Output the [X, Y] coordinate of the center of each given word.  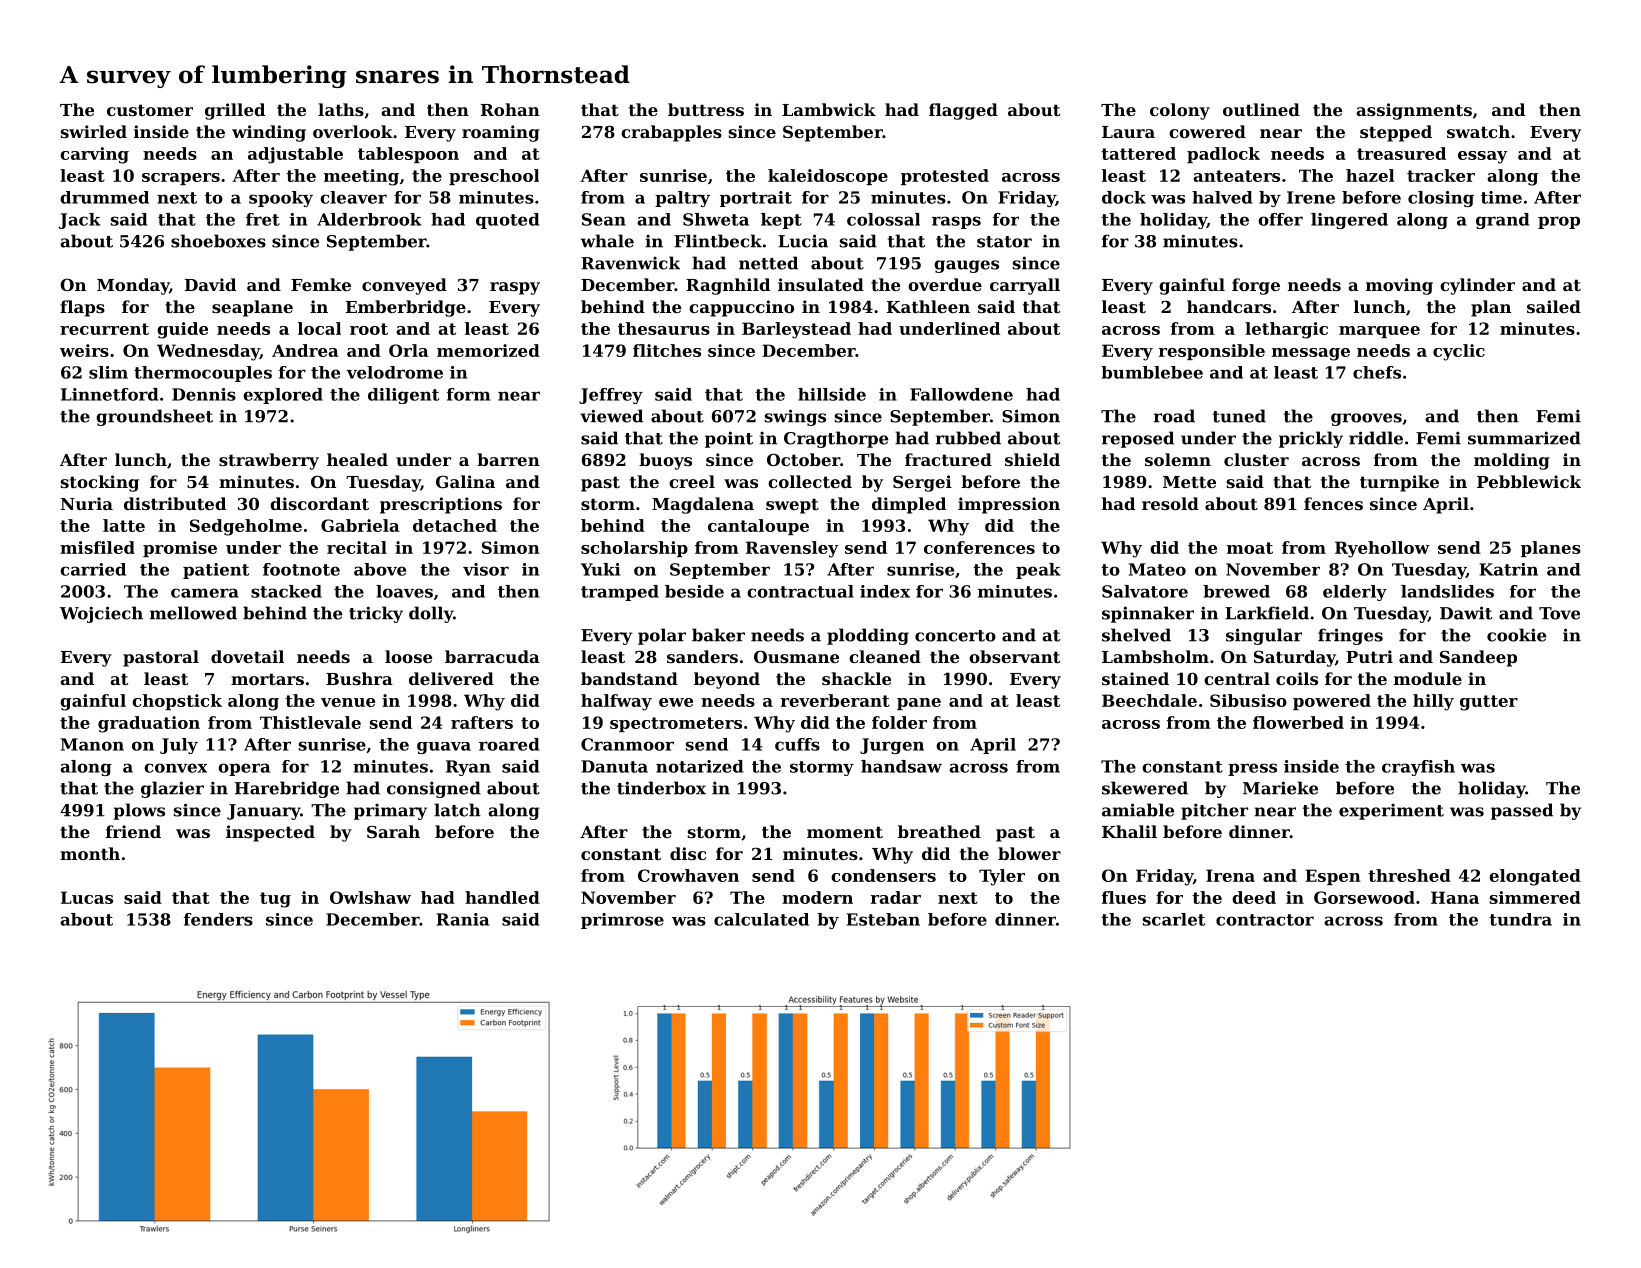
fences [1333, 503]
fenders [218, 919]
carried [93, 569]
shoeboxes [218, 241]
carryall [1025, 286]
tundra [1520, 919]
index [885, 591]
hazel [1370, 175]
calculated [761, 919]
